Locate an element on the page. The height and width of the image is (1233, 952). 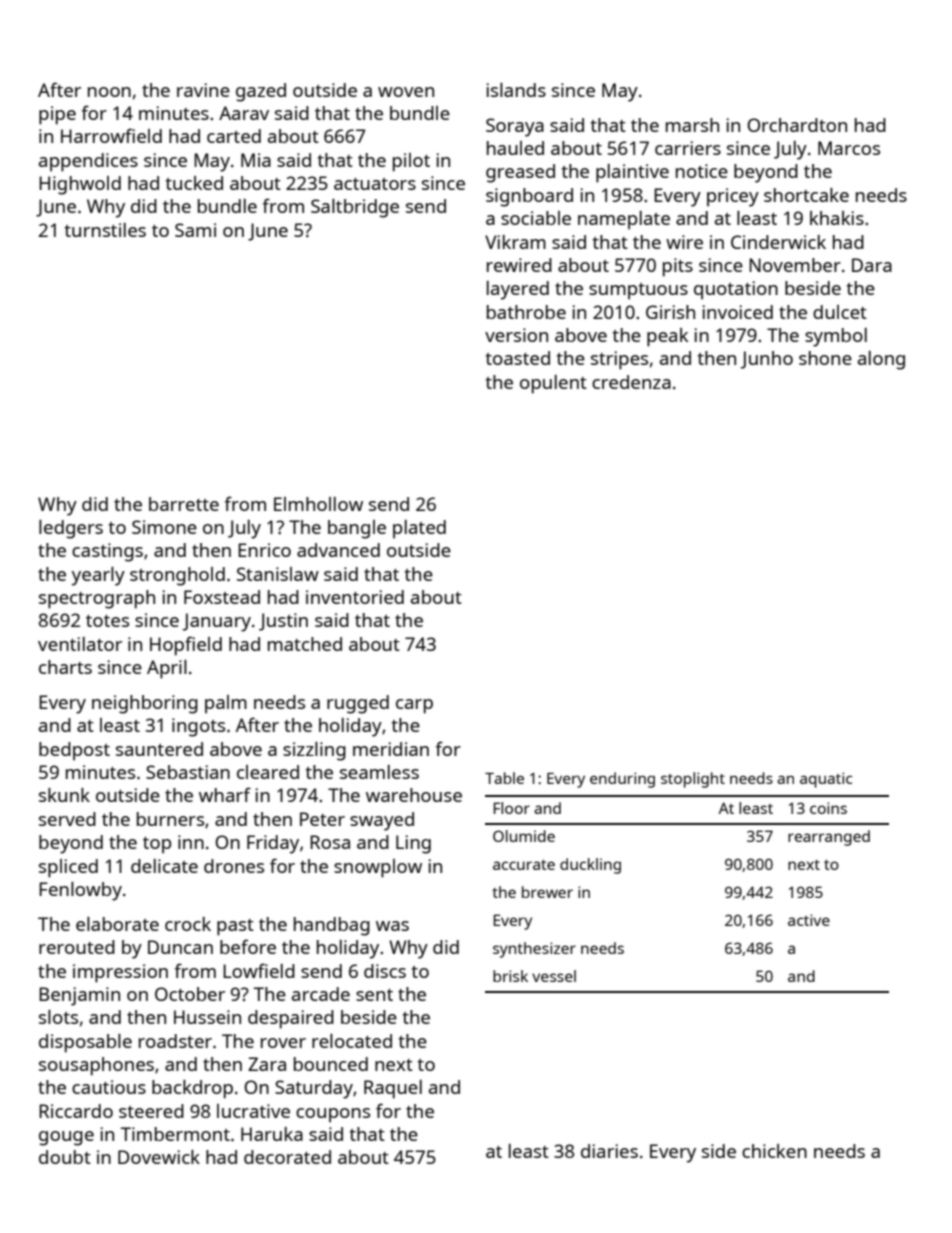
active is located at coordinates (809, 920).
